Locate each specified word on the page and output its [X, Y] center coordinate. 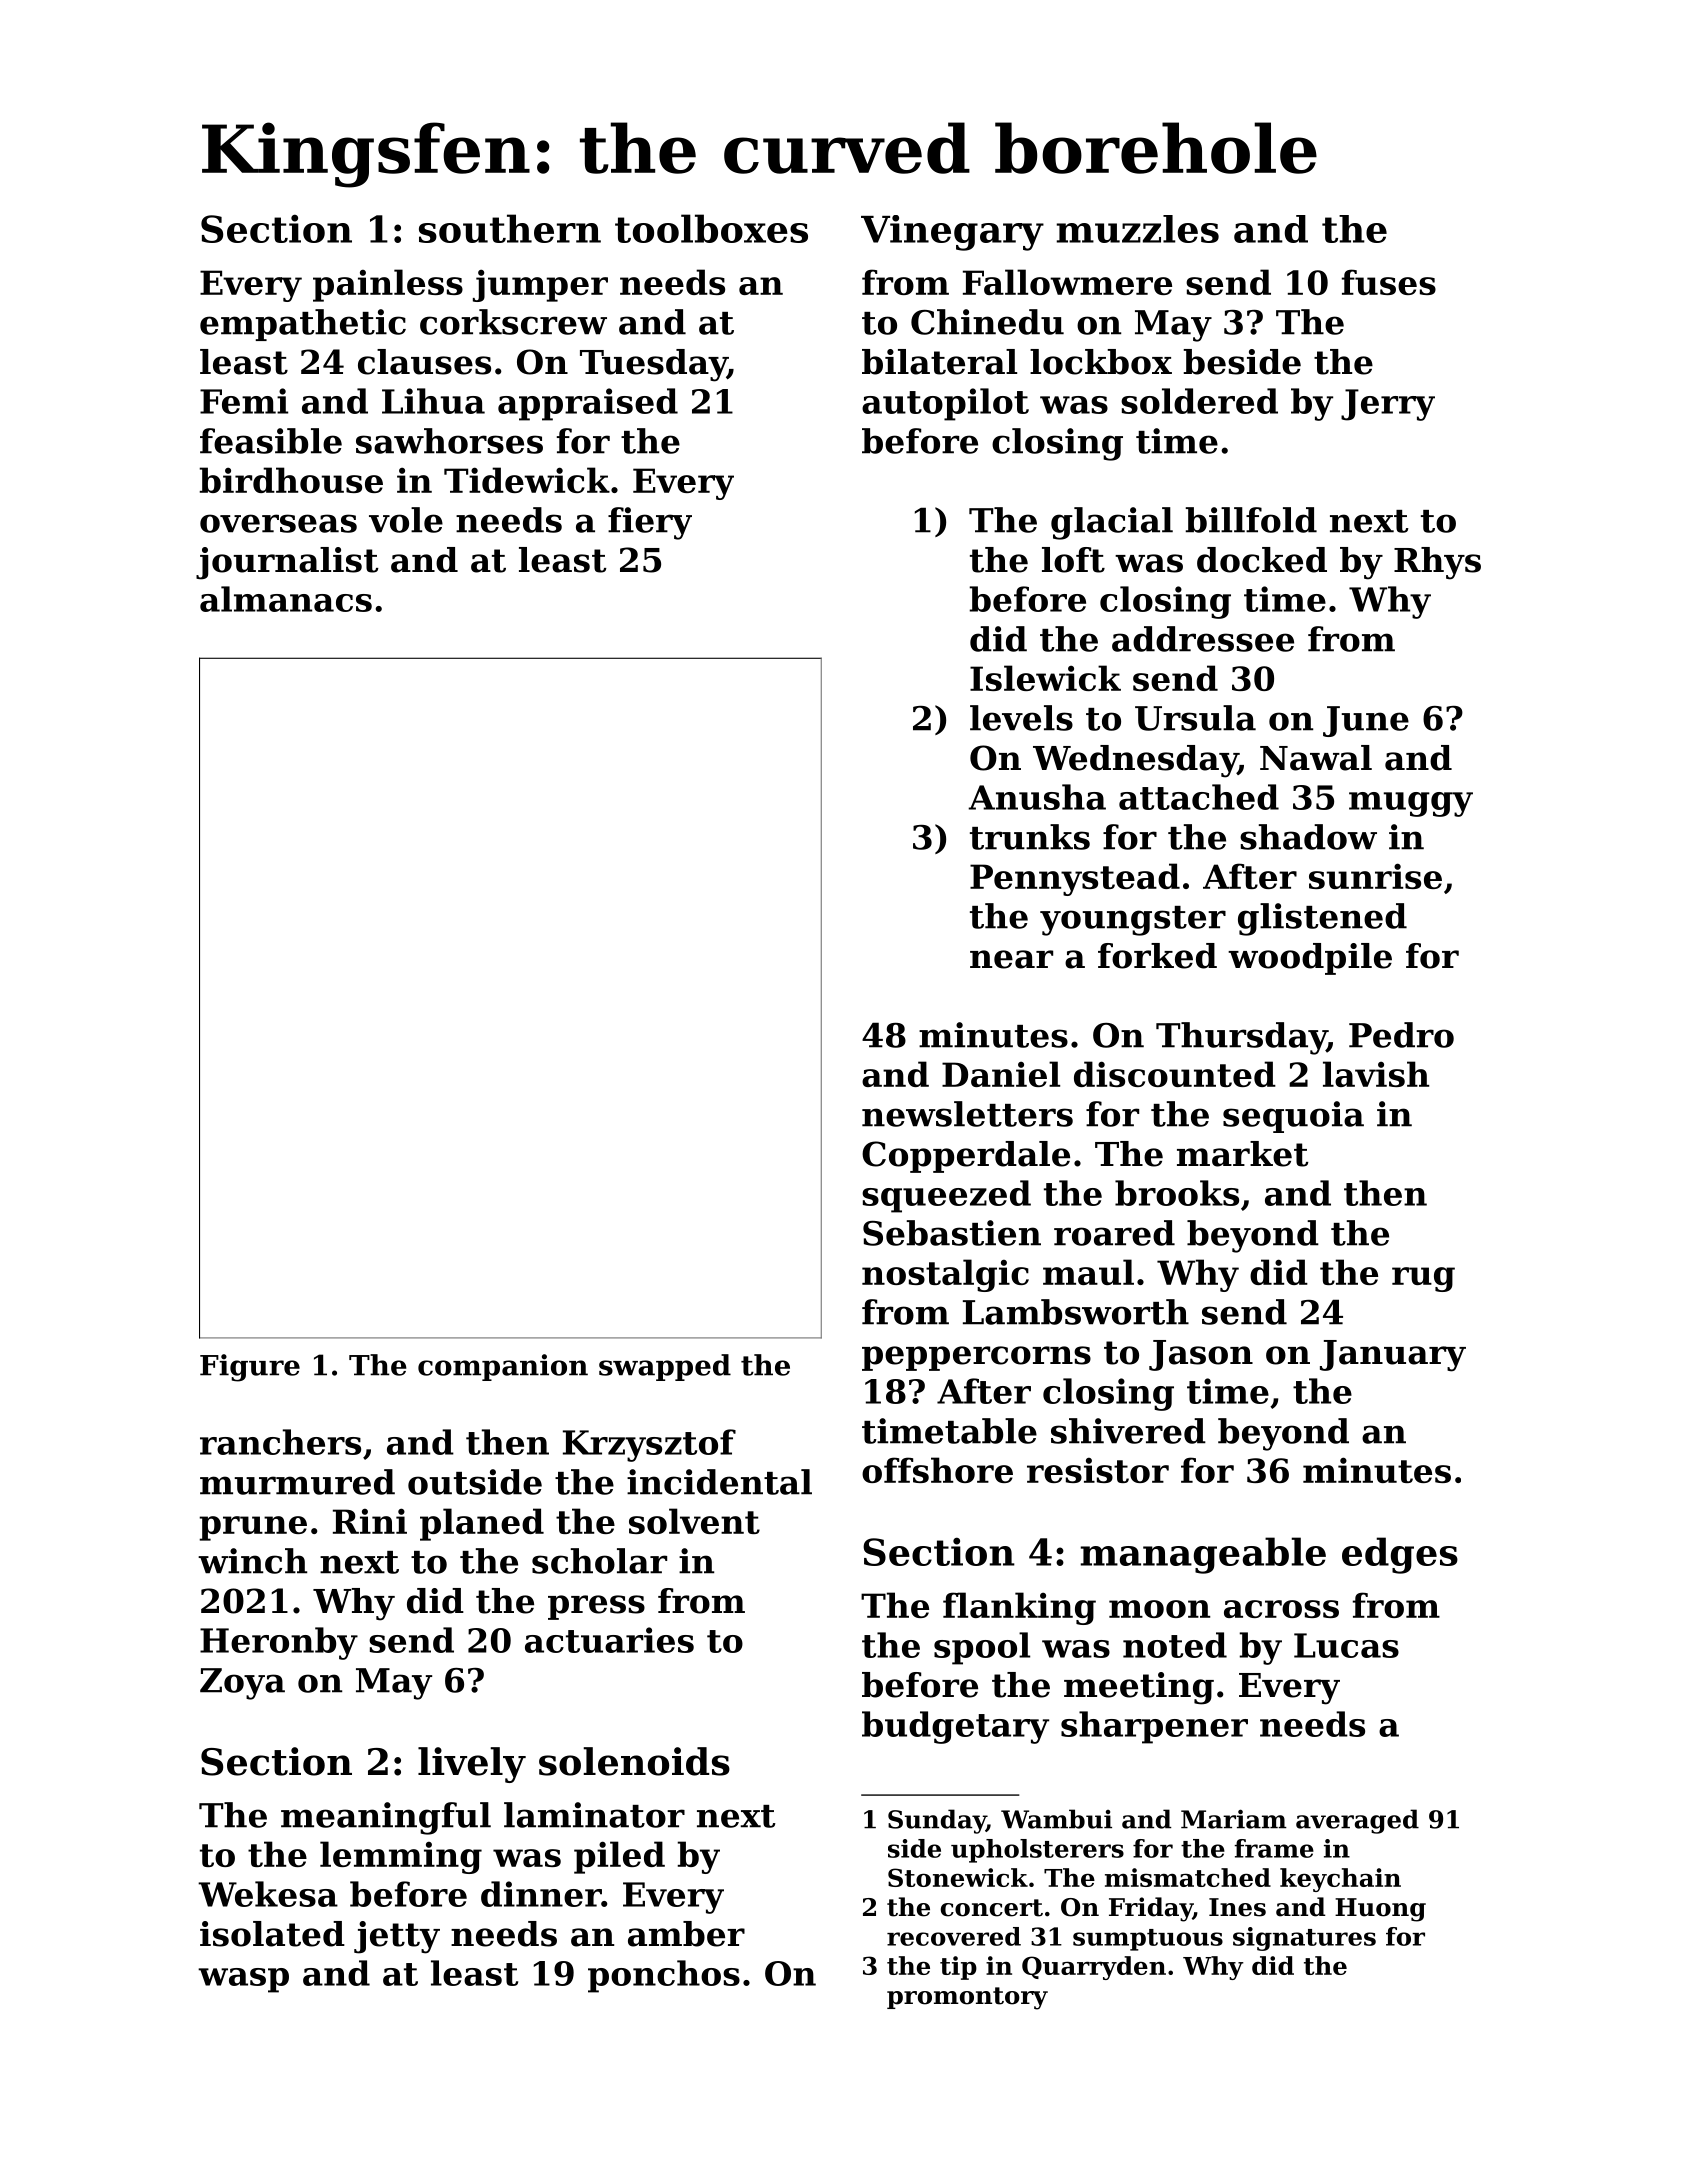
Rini [370, 1521]
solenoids [634, 1761]
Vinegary [952, 233]
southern [510, 228]
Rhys [1437, 563]
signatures [1304, 1939]
